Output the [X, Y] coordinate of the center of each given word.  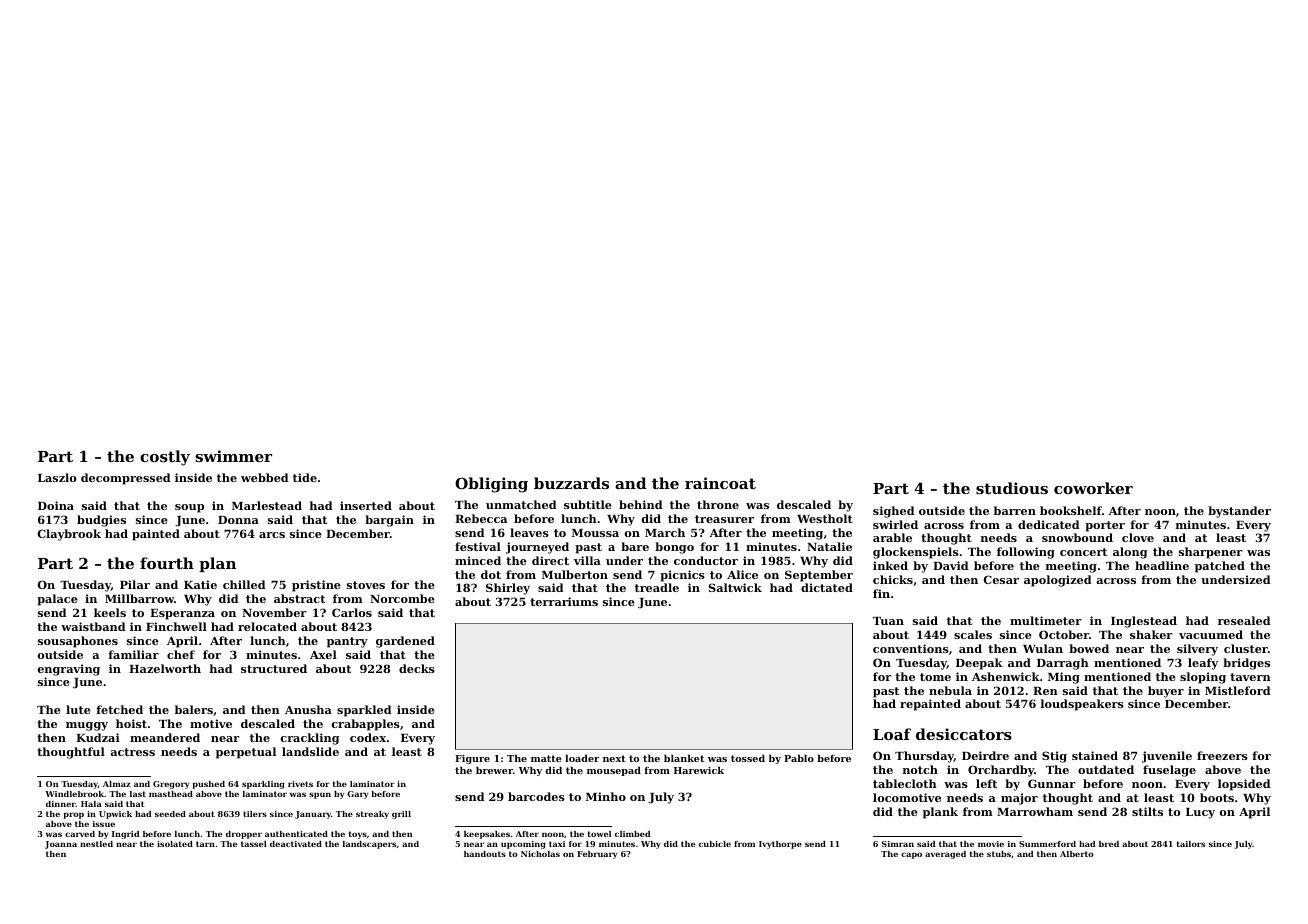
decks [417, 668]
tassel [254, 844]
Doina [56, 505]
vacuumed [1211, 634]
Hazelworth [165, 668]
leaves [529, 532]
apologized [1057, 581]
